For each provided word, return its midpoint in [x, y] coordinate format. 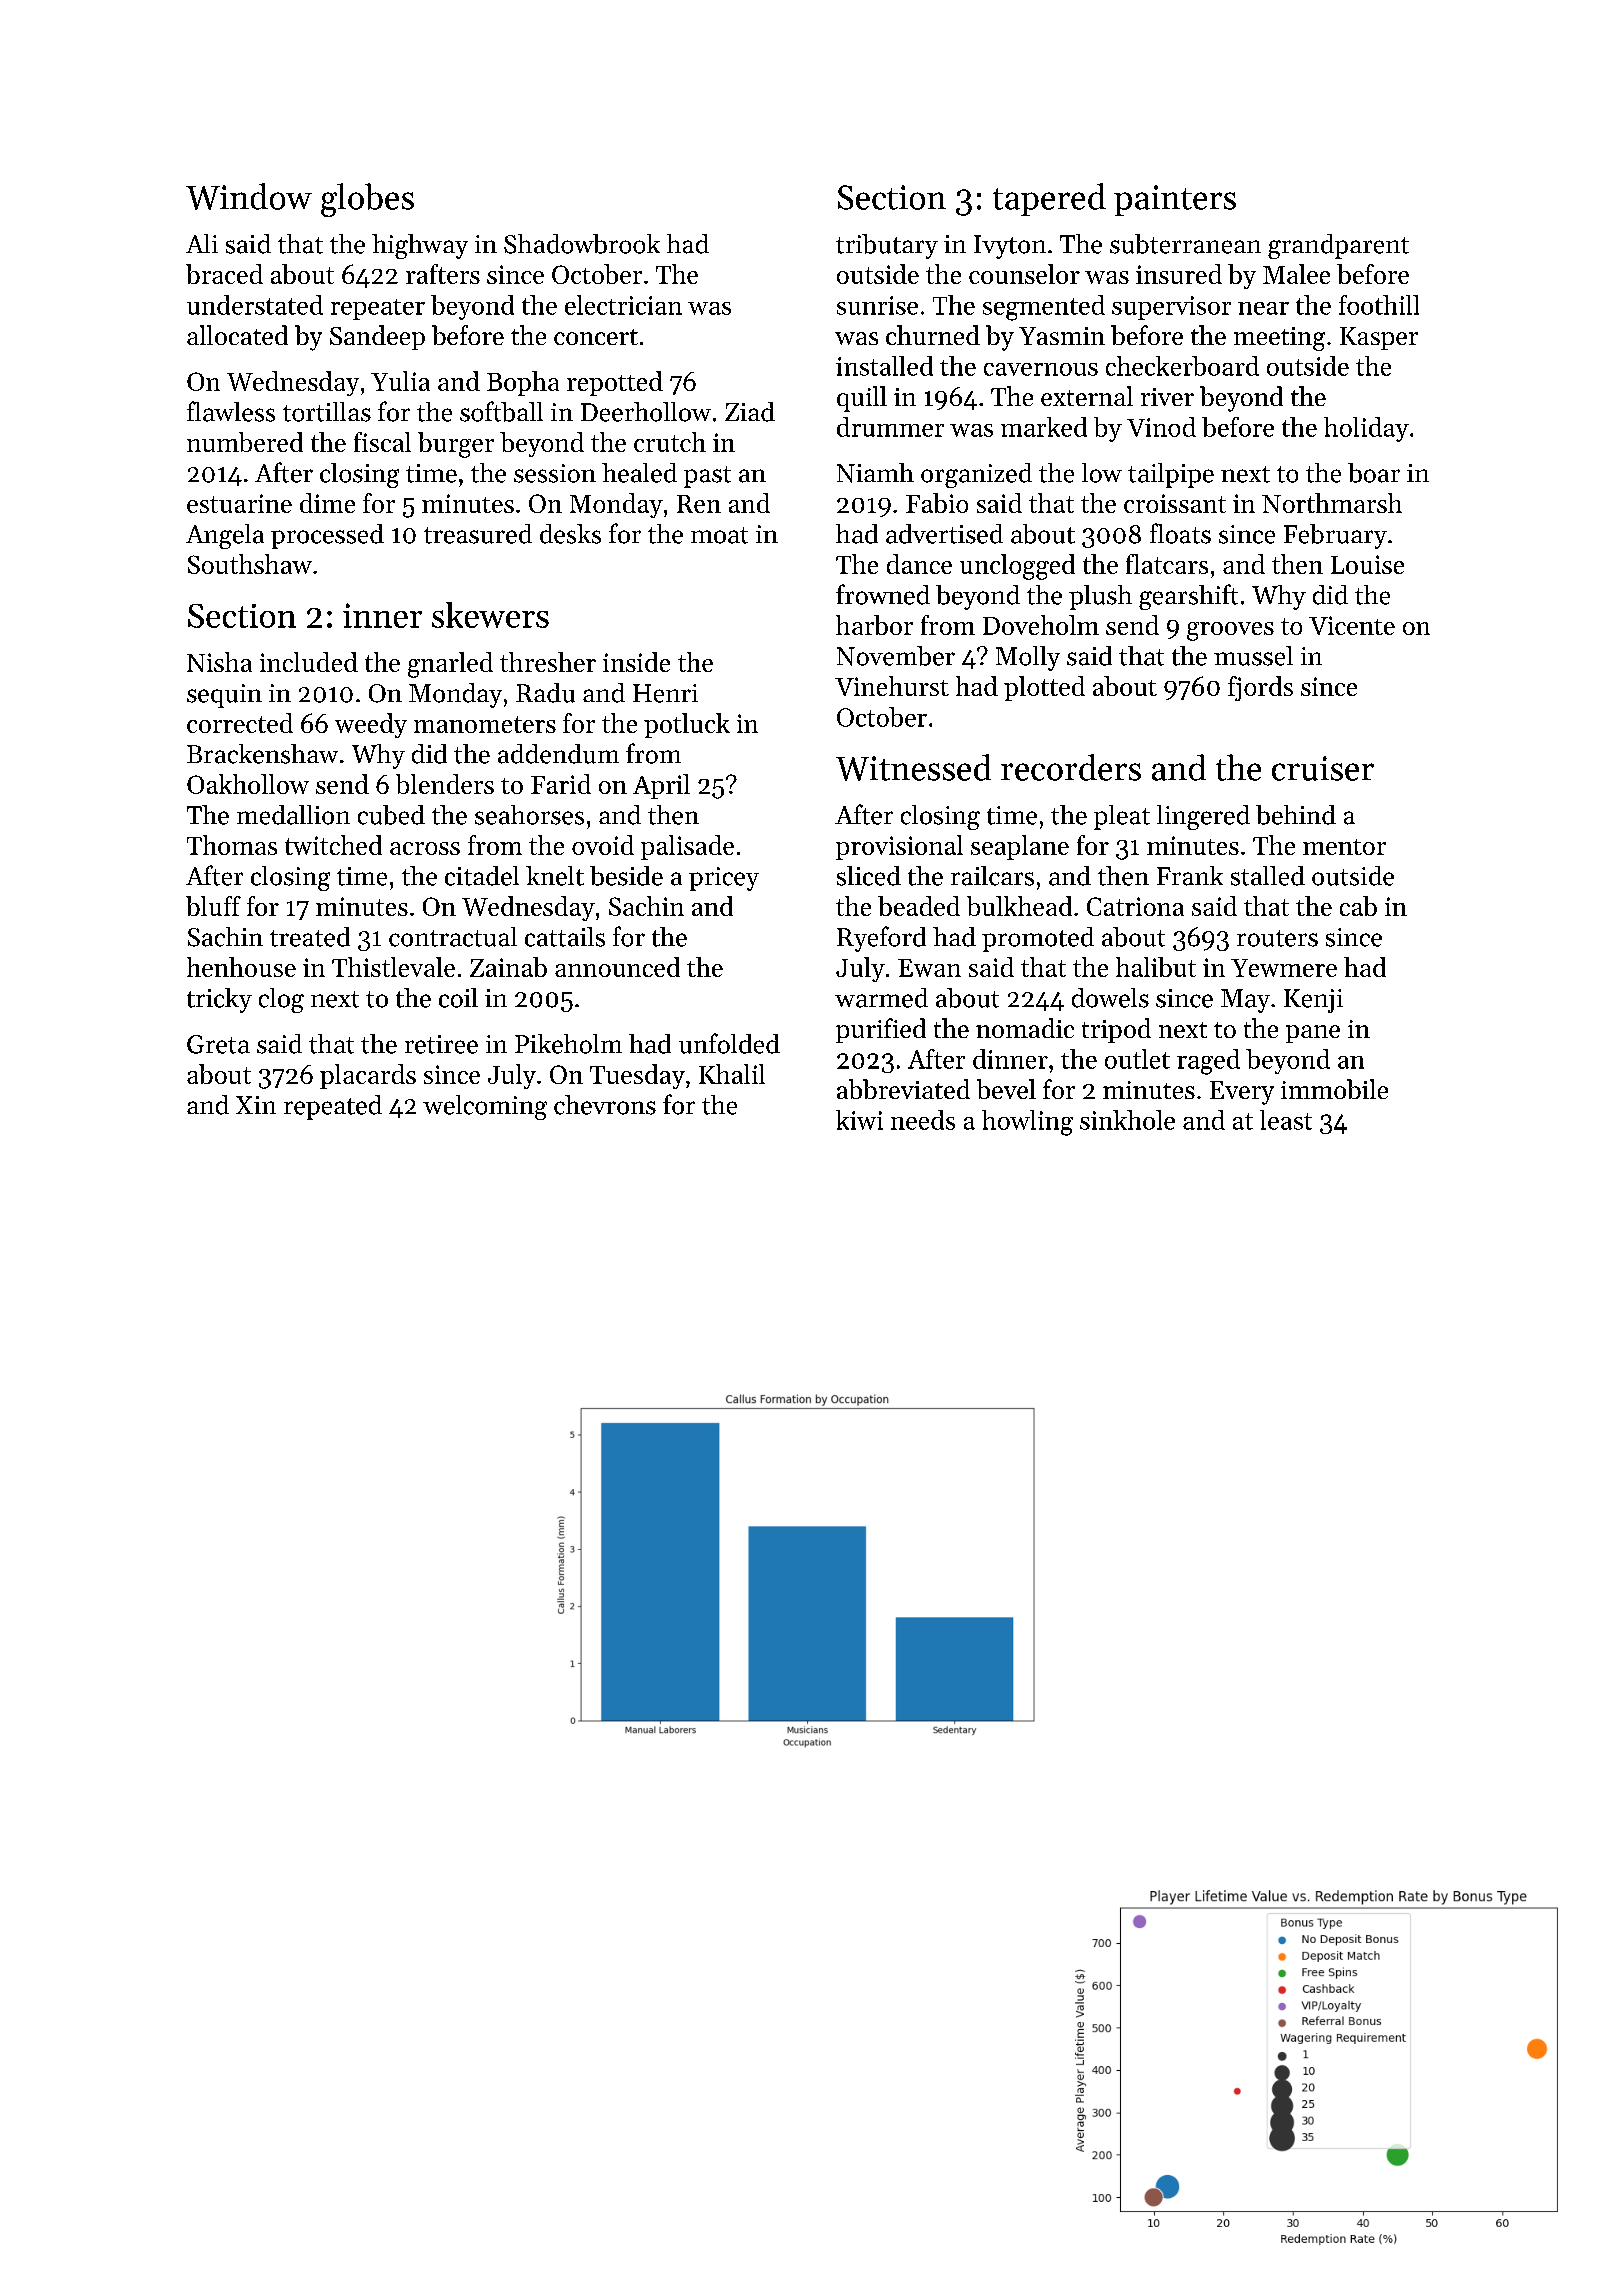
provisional [899, 847]
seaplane [1020, 847]
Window [249, 196]
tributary [887, 246]
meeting [1279, 339]
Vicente [1352, 625]
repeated [333, 1107]
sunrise [877, 305]
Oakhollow [248, 784]
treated [310, 937]
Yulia [400, 381]
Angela [225, 536]
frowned [883, 594]
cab [1358, 906]
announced [617, 967]
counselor [1024, 274]
